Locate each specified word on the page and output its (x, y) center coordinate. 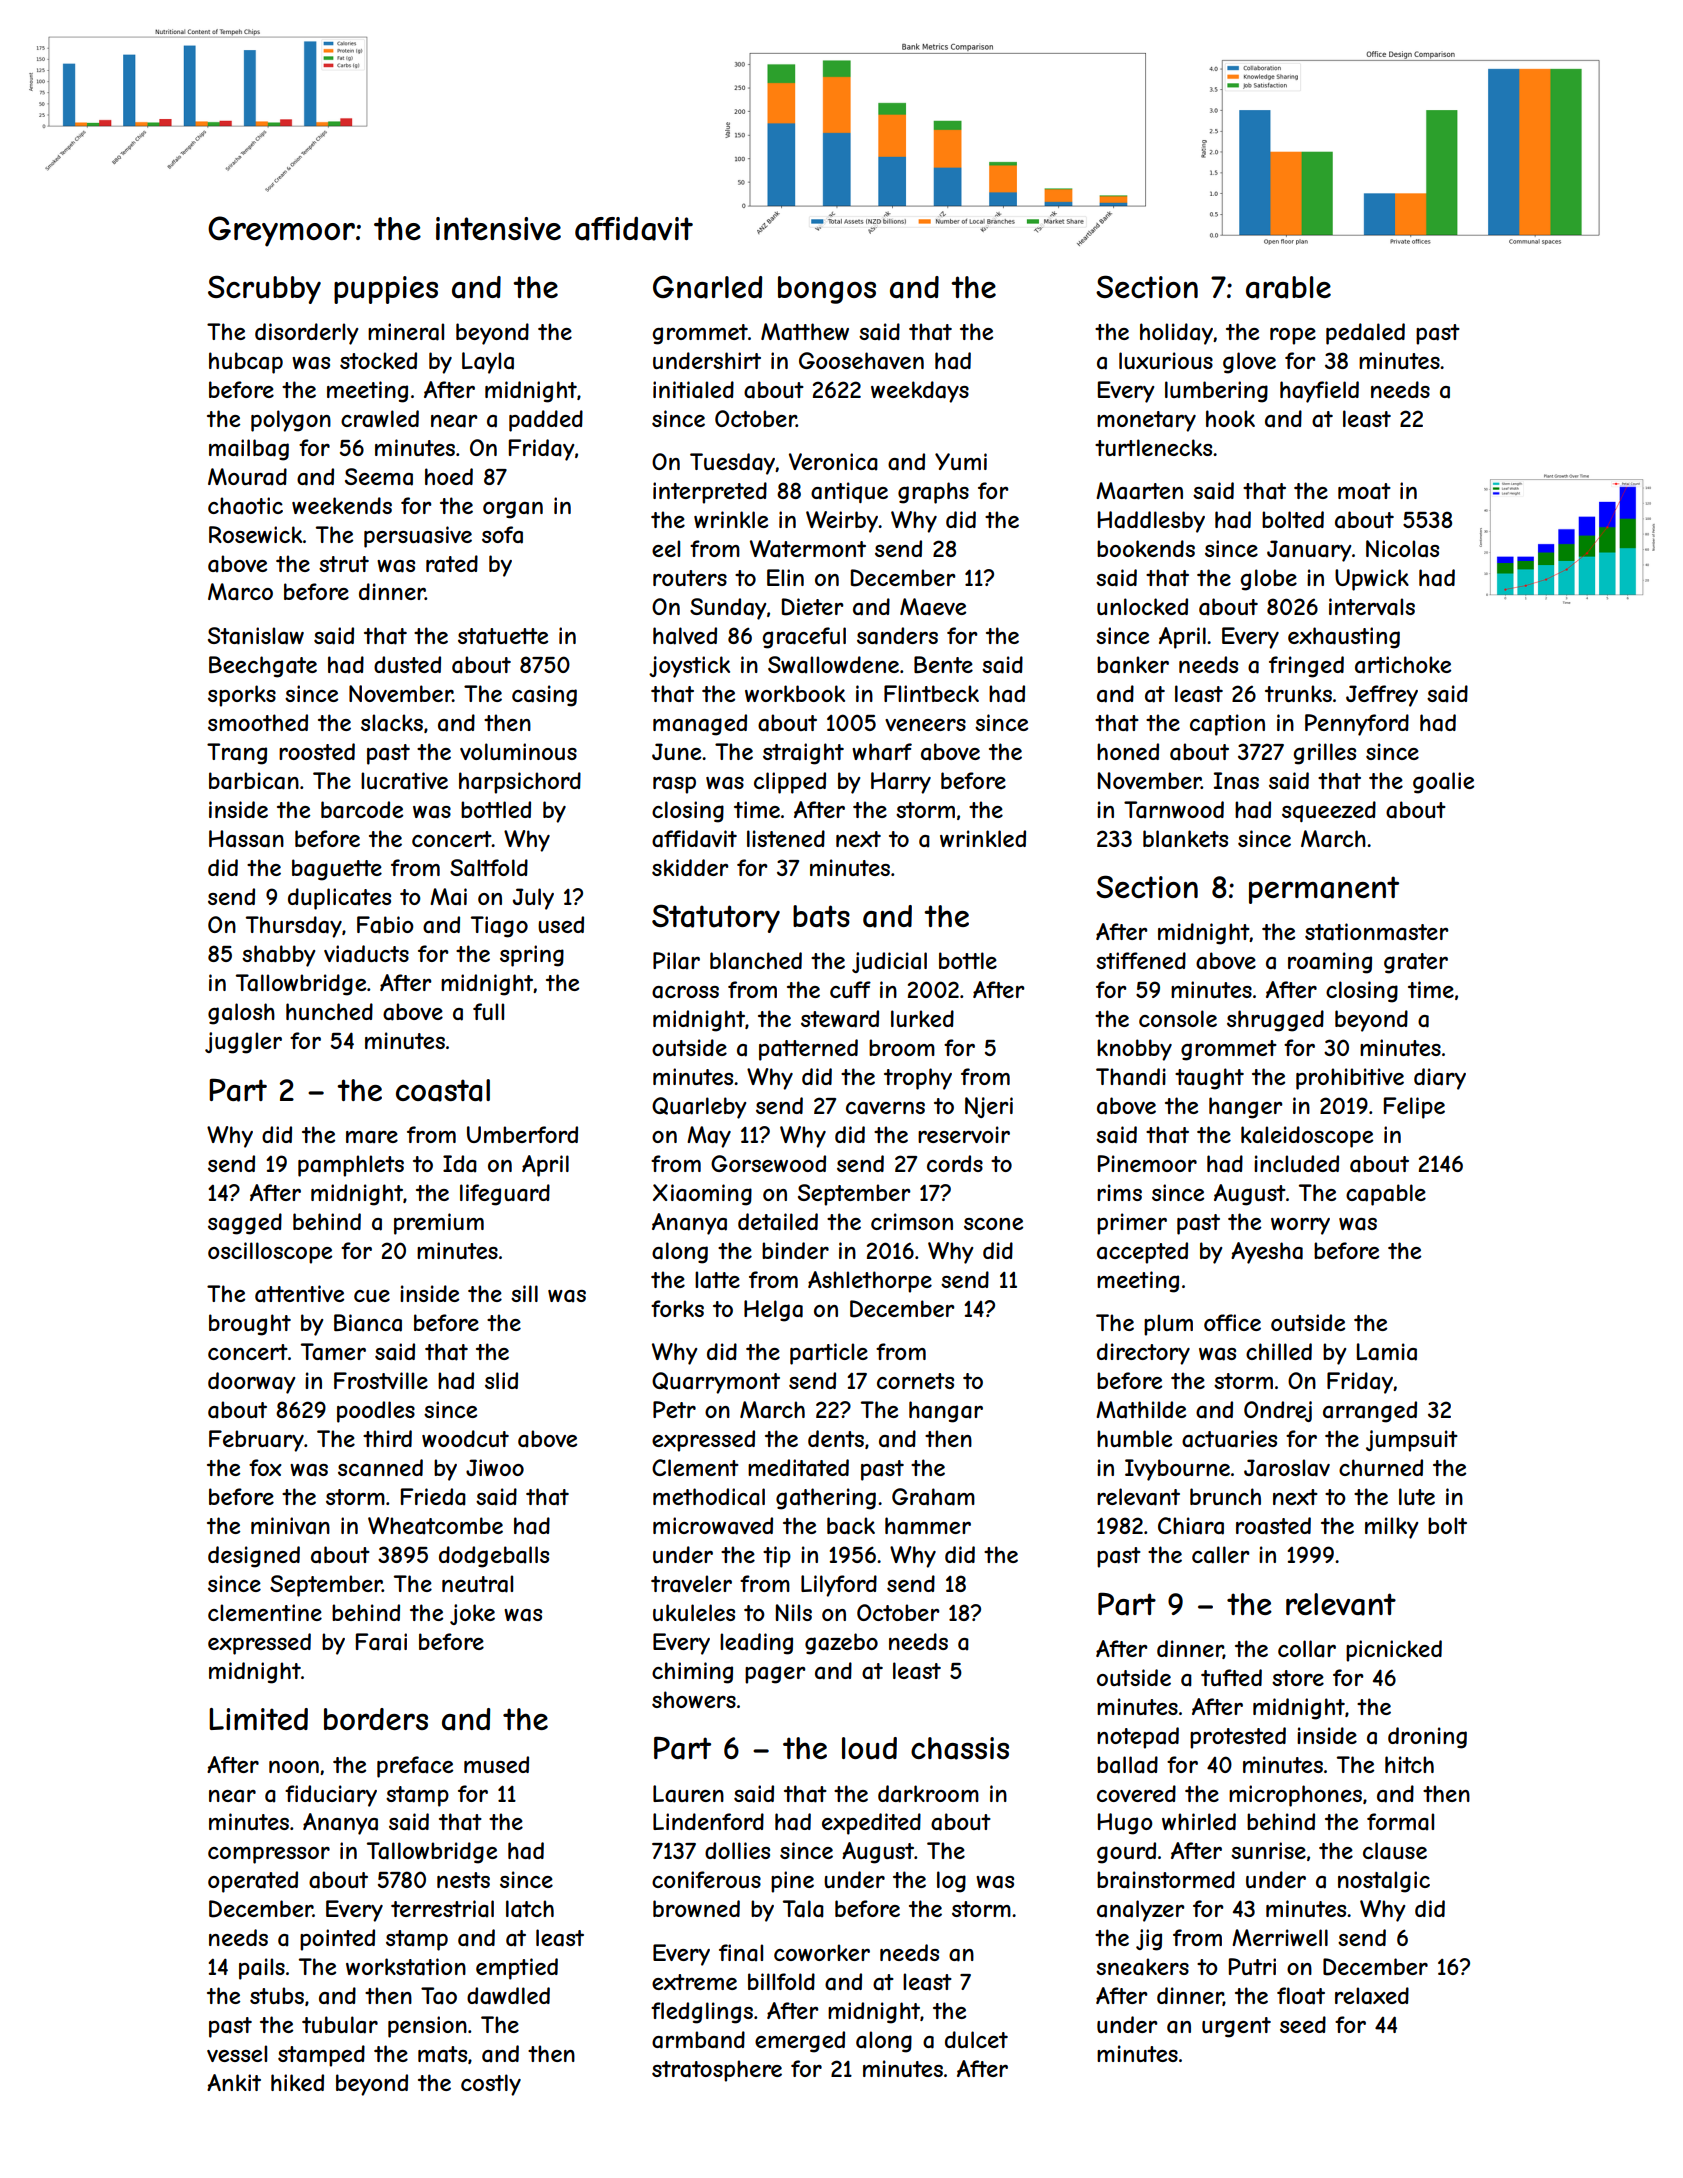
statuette (503, 636)
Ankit (234, 2082)
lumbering (1216, 392)
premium (439, 1224)
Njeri (989, 1107)
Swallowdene (833, 665)
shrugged (1275, 1021)
